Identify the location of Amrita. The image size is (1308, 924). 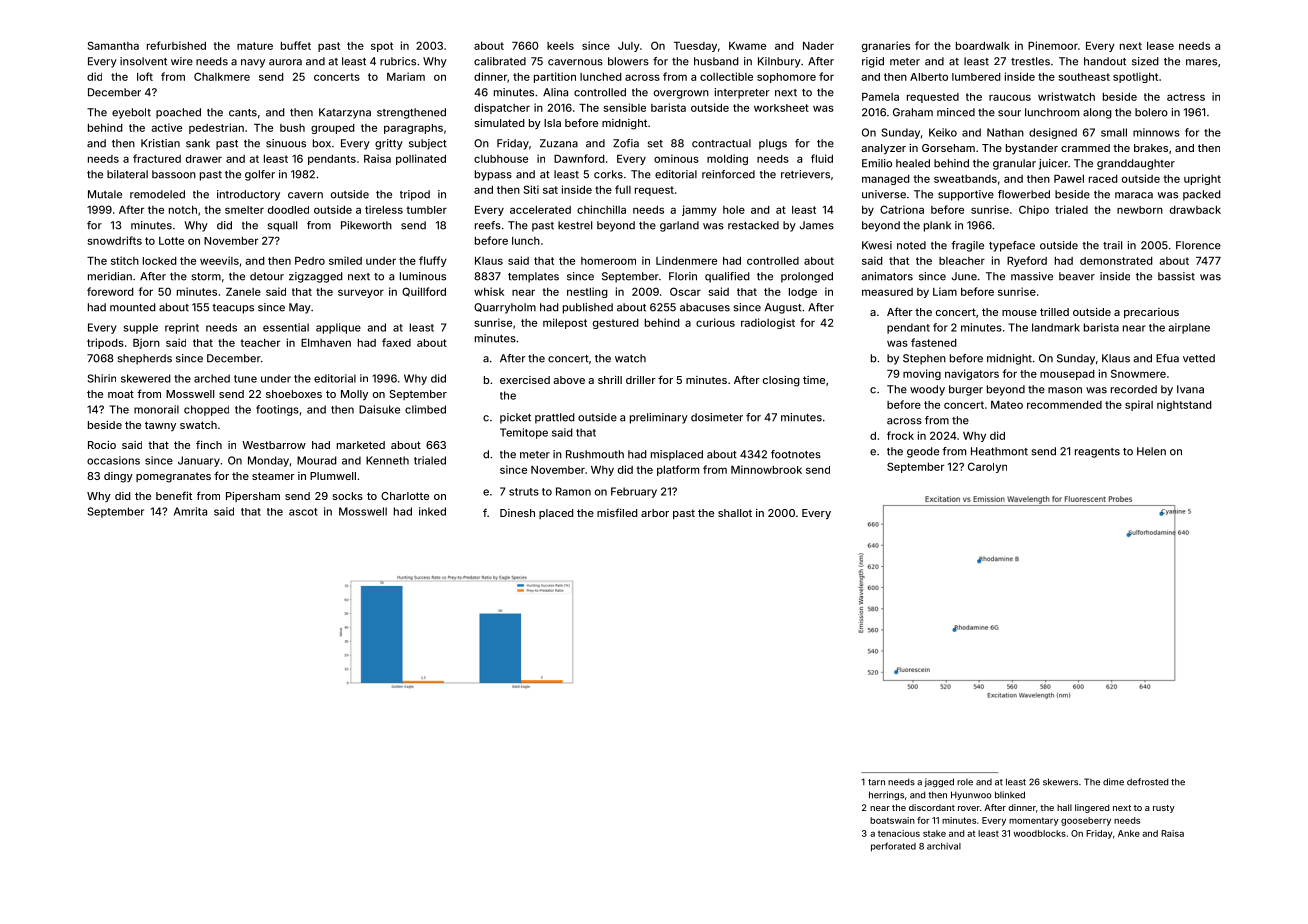
(190, 511).
